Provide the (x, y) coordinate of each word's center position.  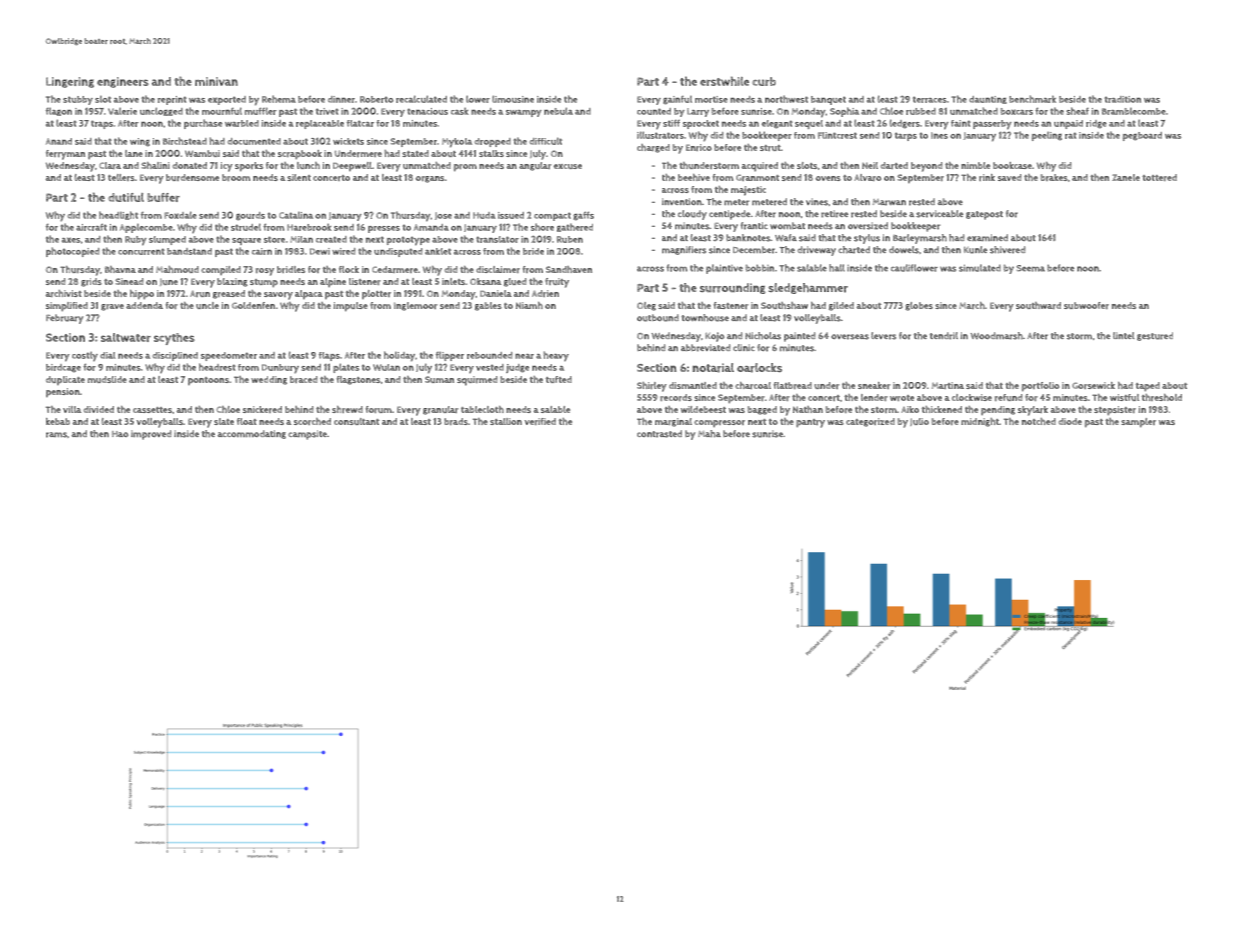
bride (533, 251)
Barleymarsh (920, 239)
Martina (948, 385)
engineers (123, 82)
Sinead (129, 281)
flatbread (793, 385)
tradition (1123, 99)
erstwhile (724, 81)
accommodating (252, 434)
